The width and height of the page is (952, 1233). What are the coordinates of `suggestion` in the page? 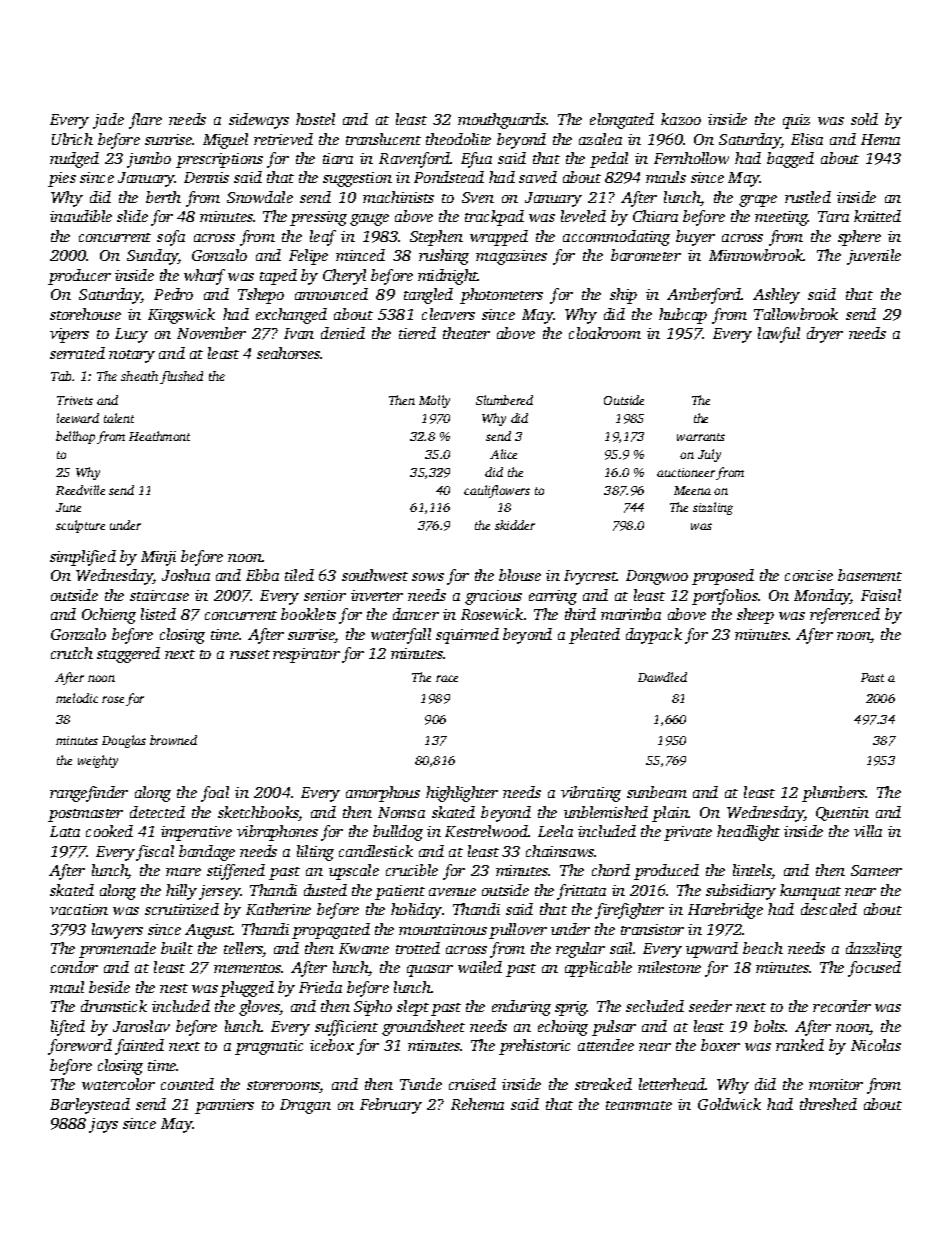 It's located at (357, 179).
